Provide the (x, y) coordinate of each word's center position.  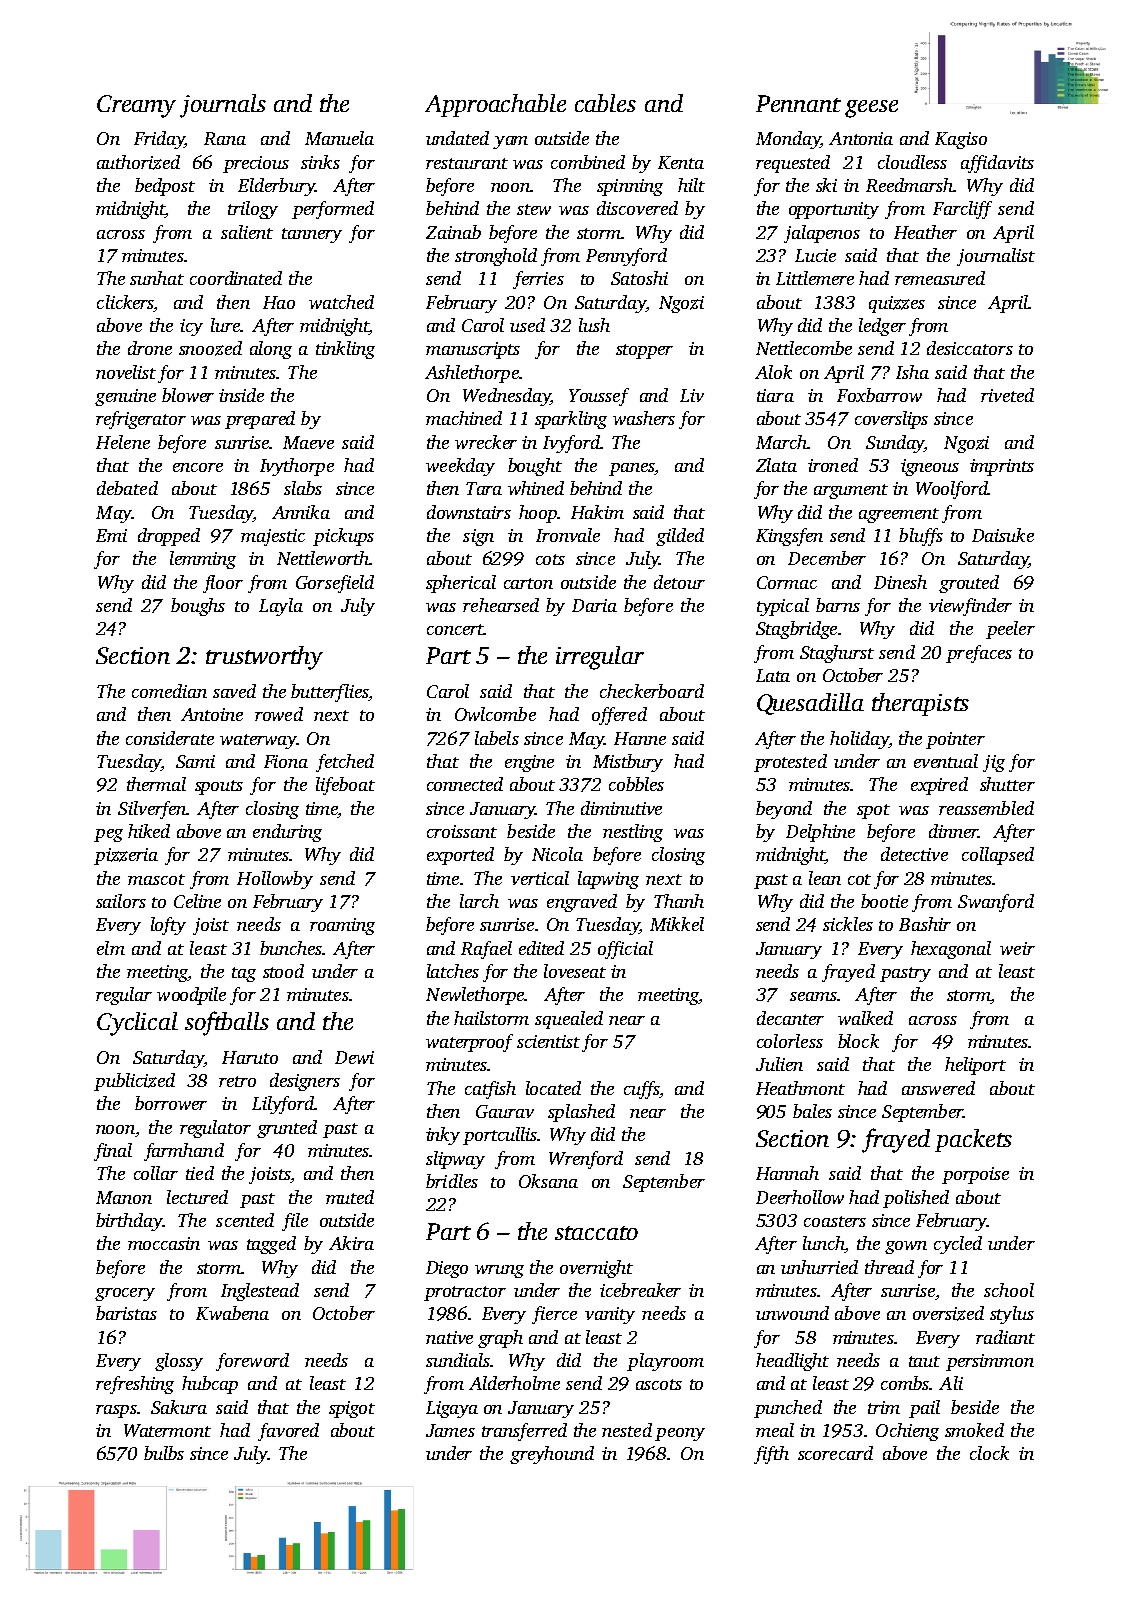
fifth (771, 1455)
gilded (680, 537)
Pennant (798, 103)
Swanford (996, 903)
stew (534, 209)
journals (223, 106)
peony (680, 1434)
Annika (301, 512)
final (113, 1152)
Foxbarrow (879, 395)
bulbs (164, 1453)
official (625, 950)
